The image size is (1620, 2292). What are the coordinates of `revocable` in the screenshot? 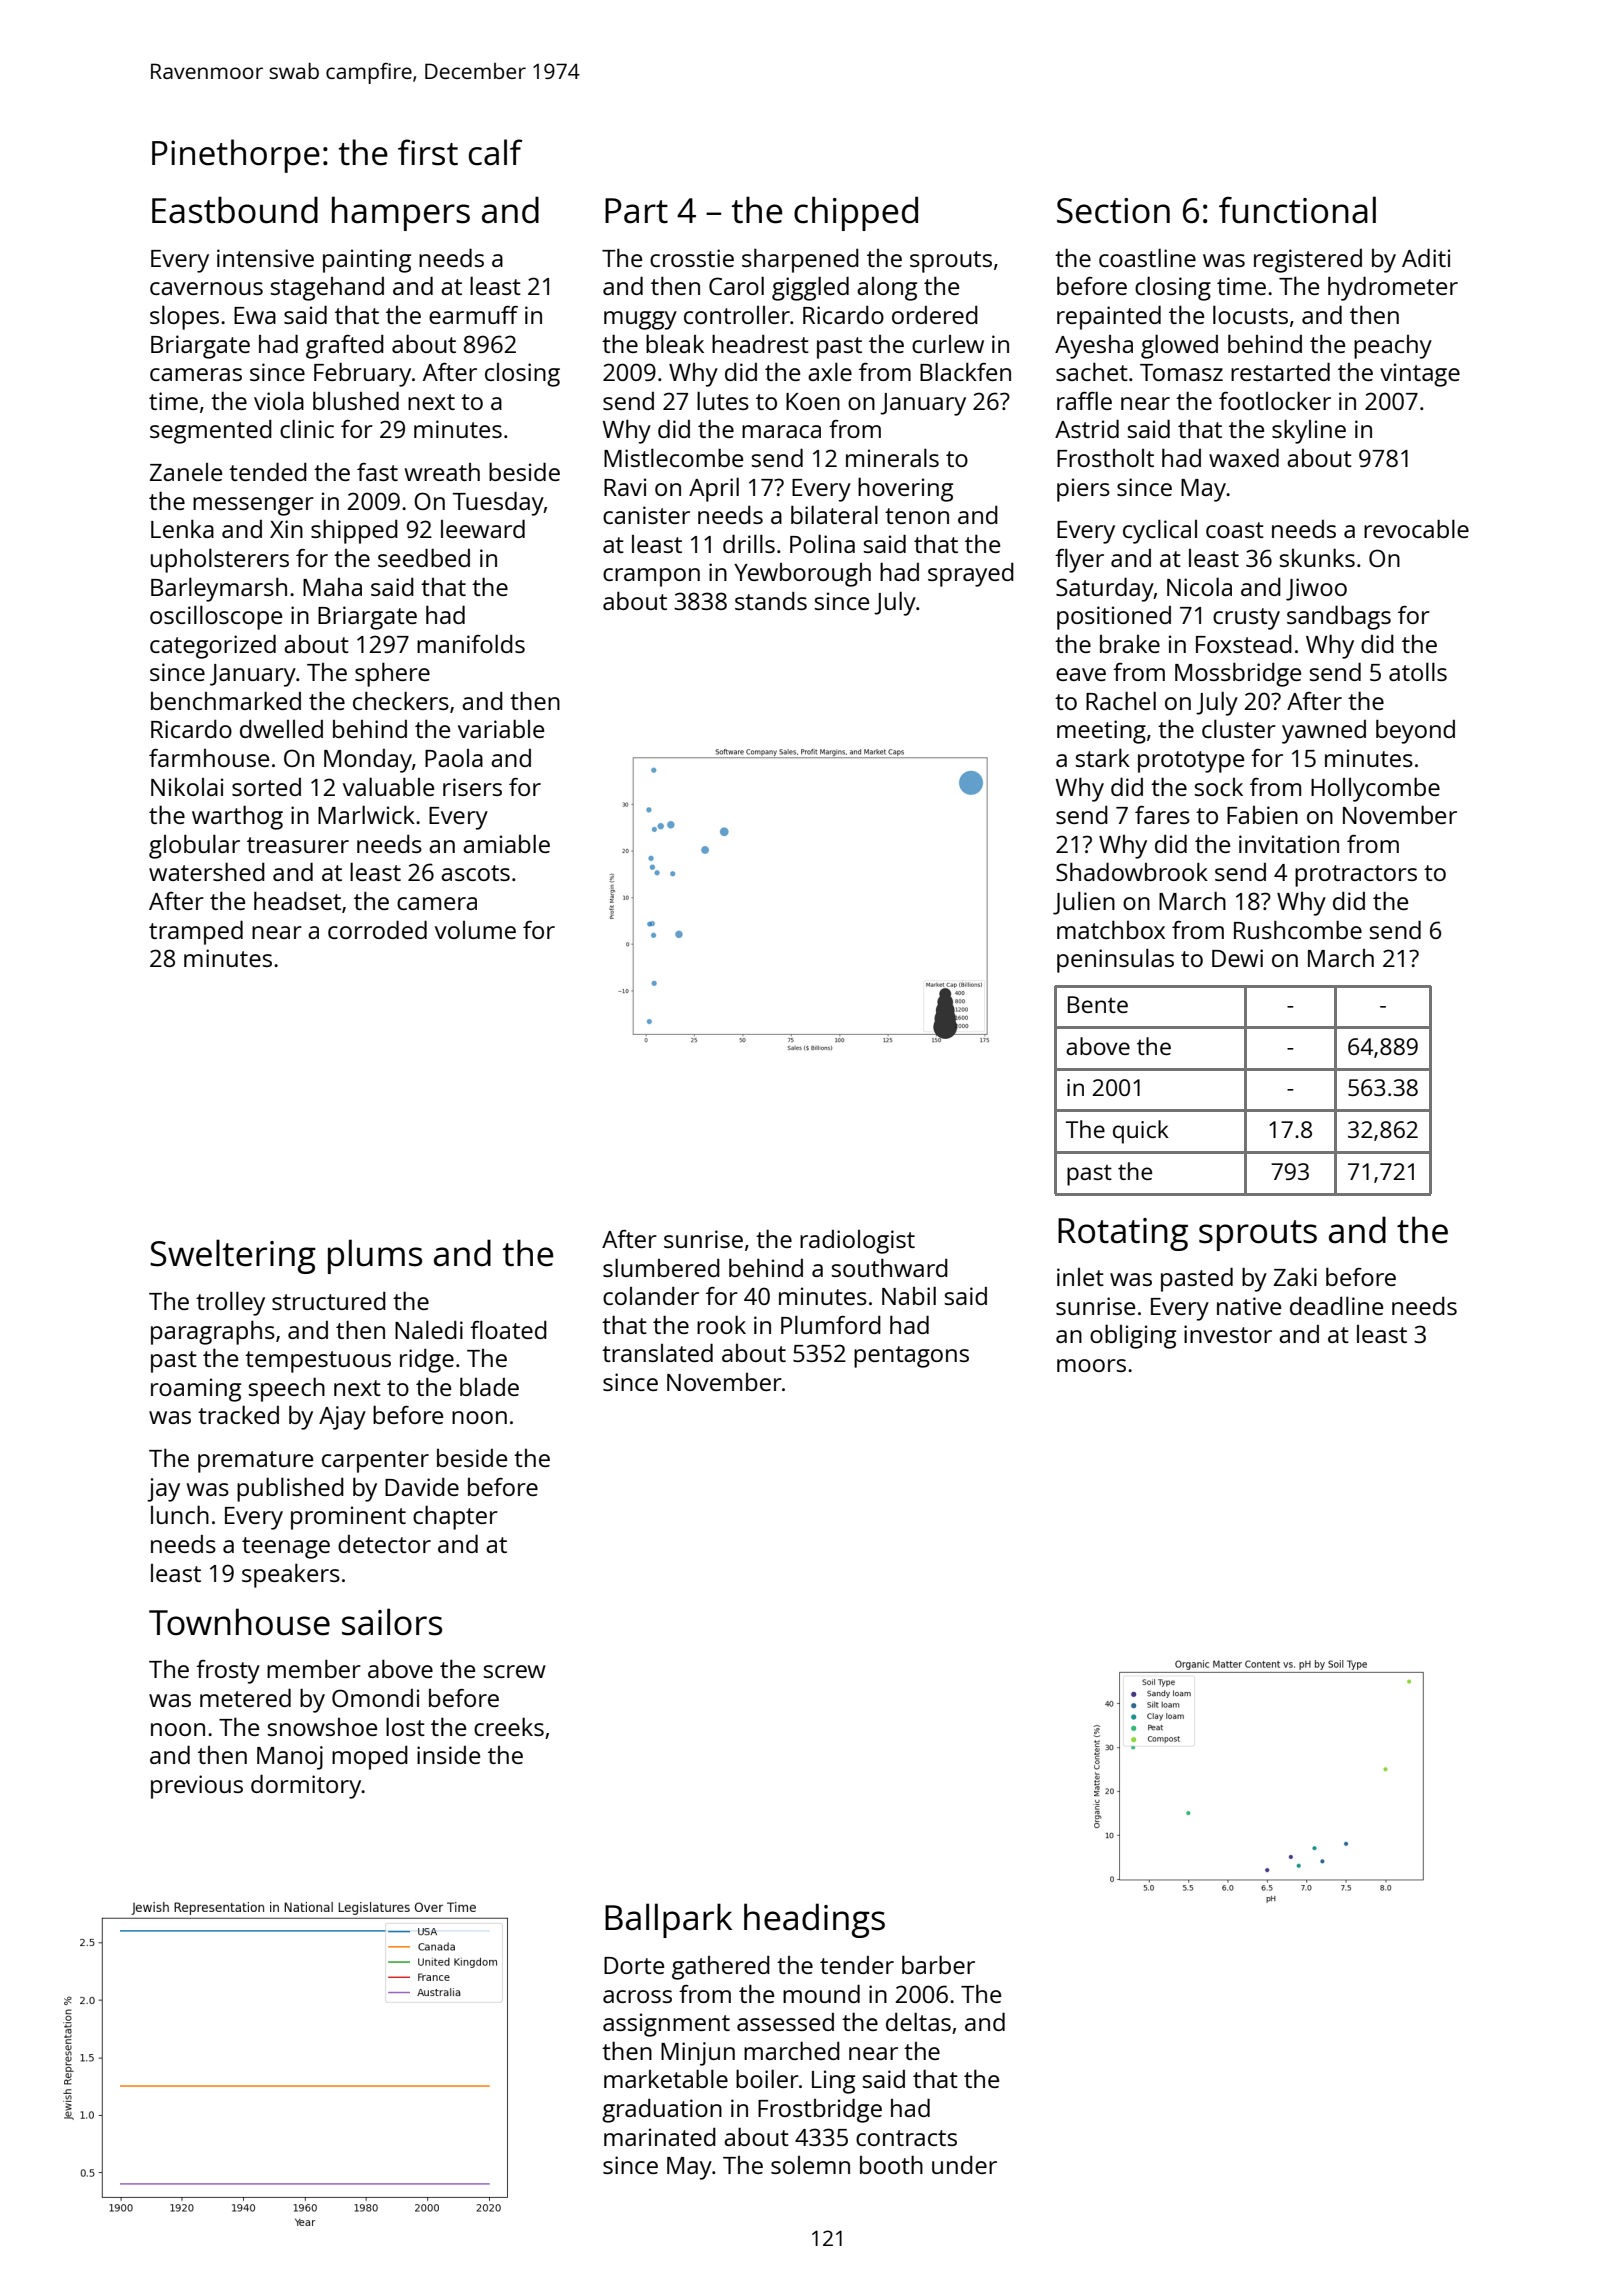 It's located at (1416, 528).
